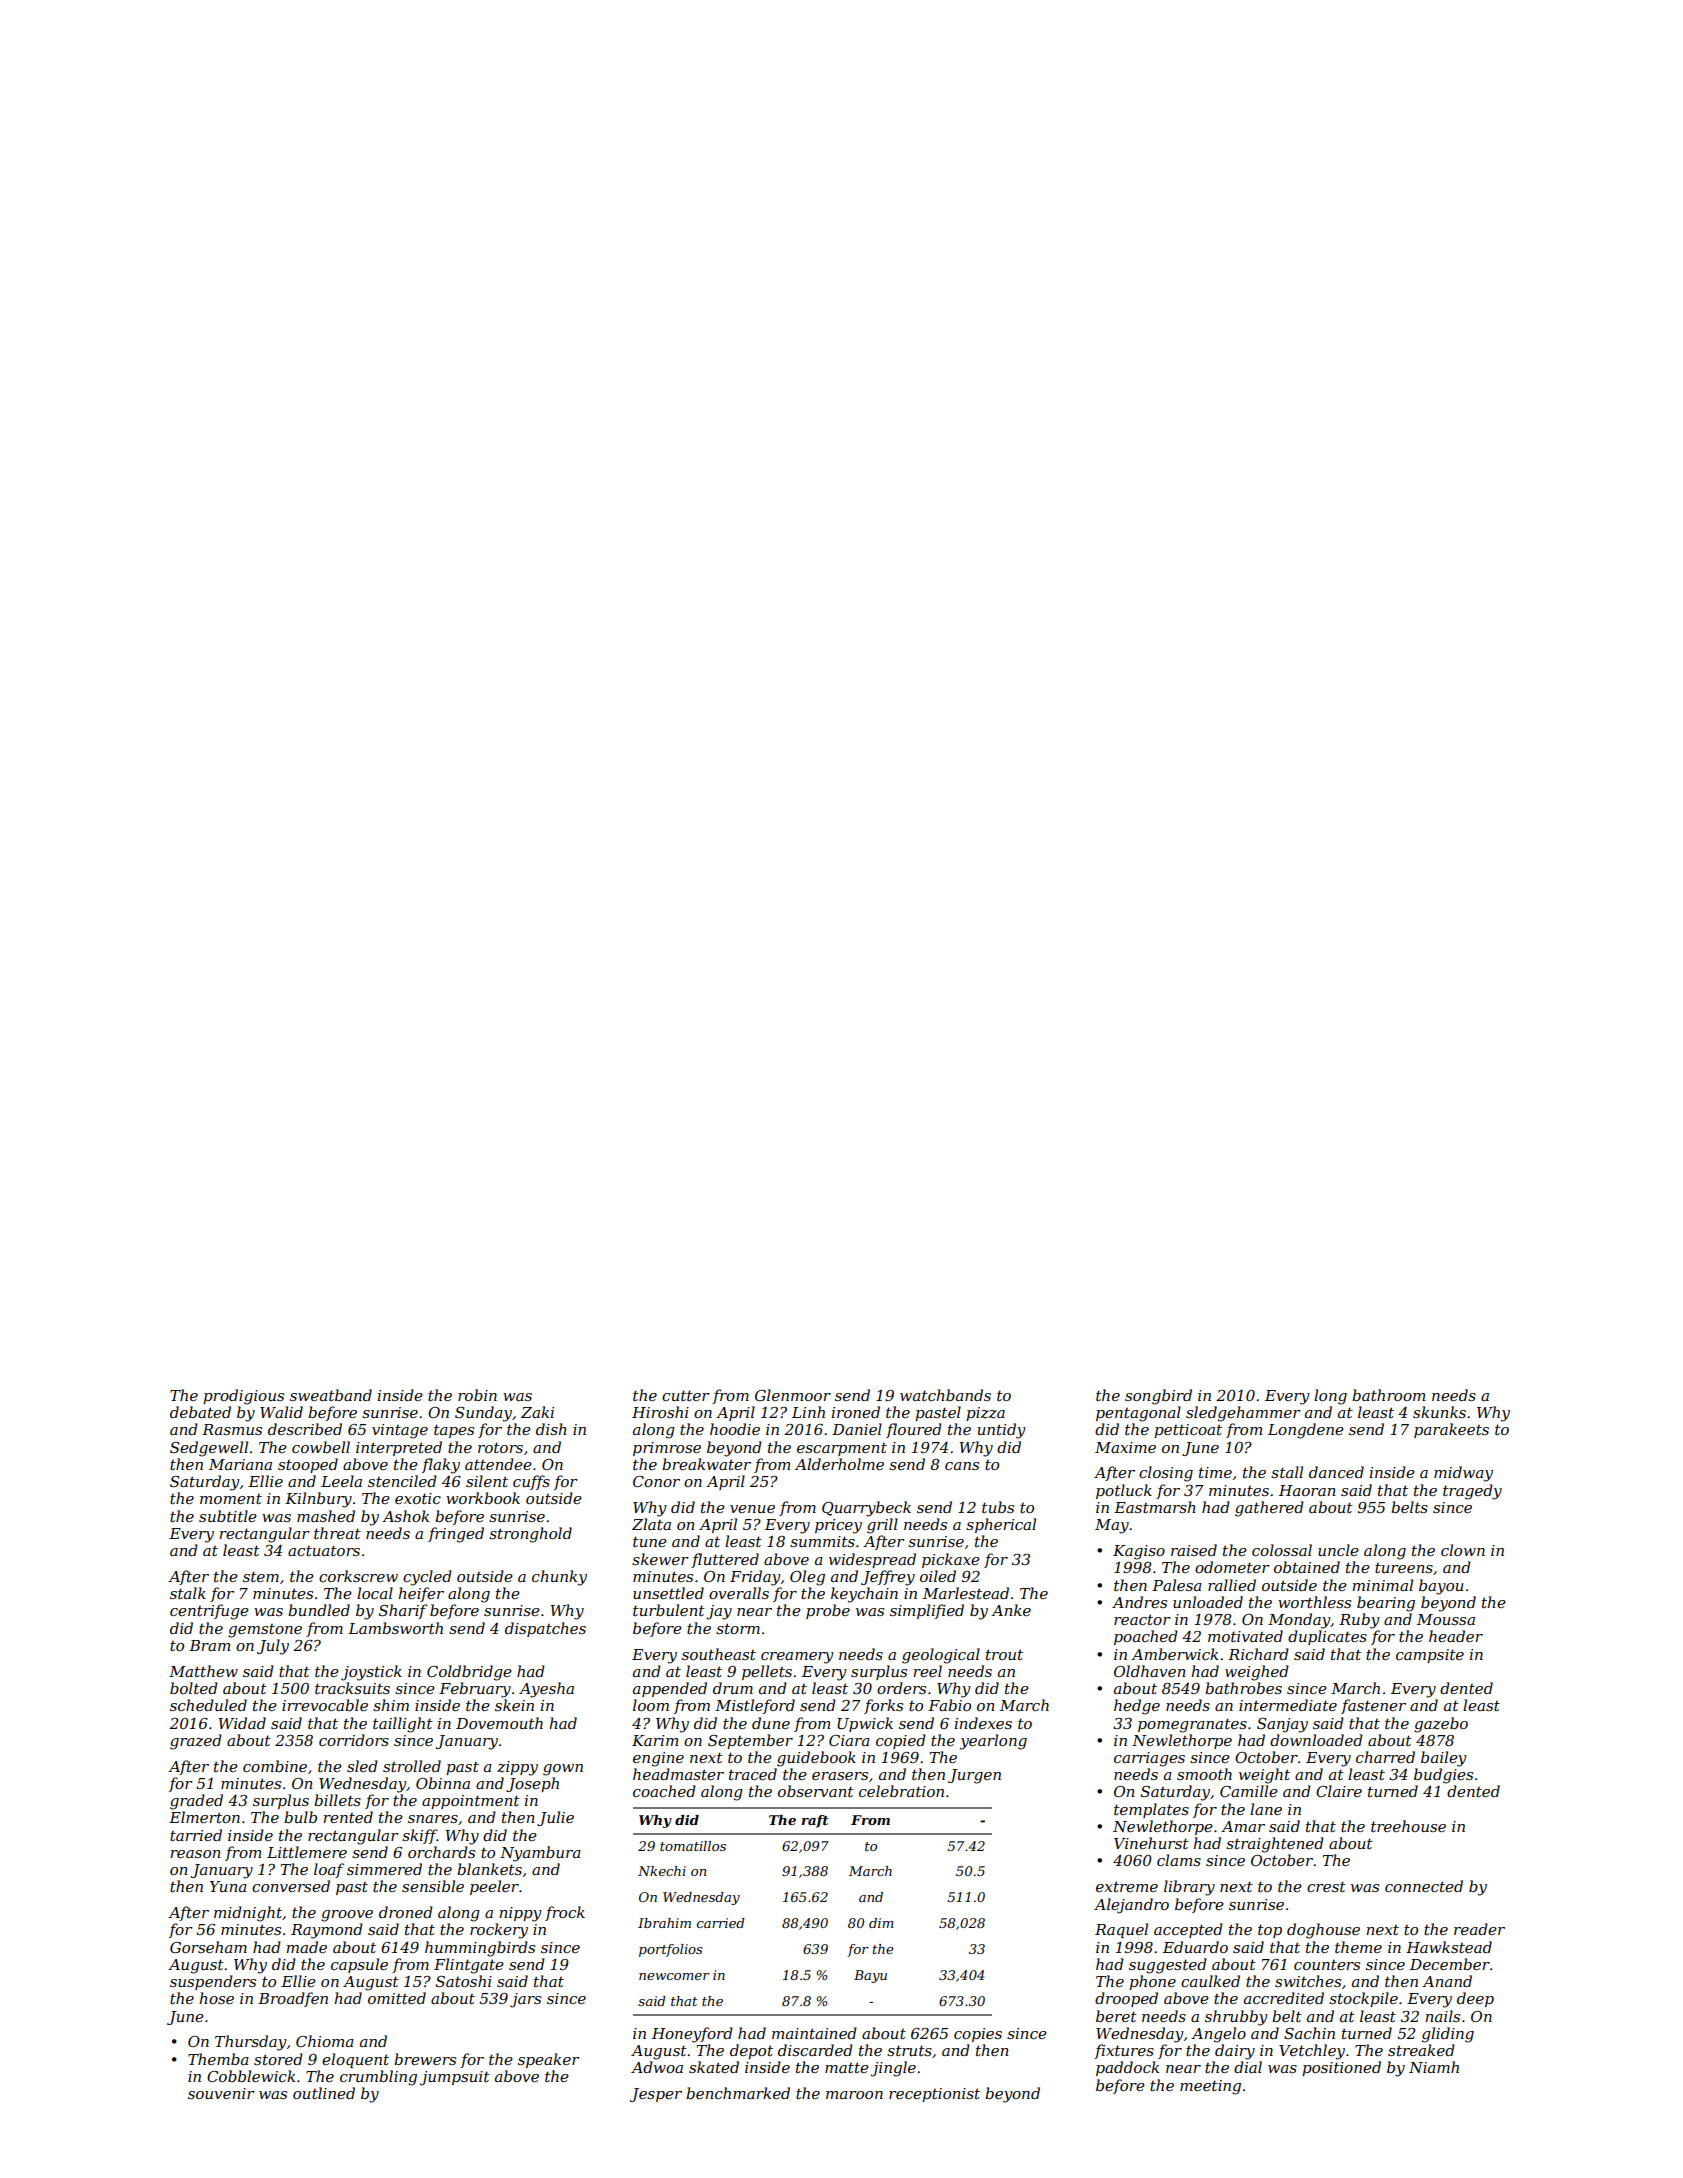 This image has height=2178, width=1683. I want to click on Glenmoor, so click(793, 1395).
